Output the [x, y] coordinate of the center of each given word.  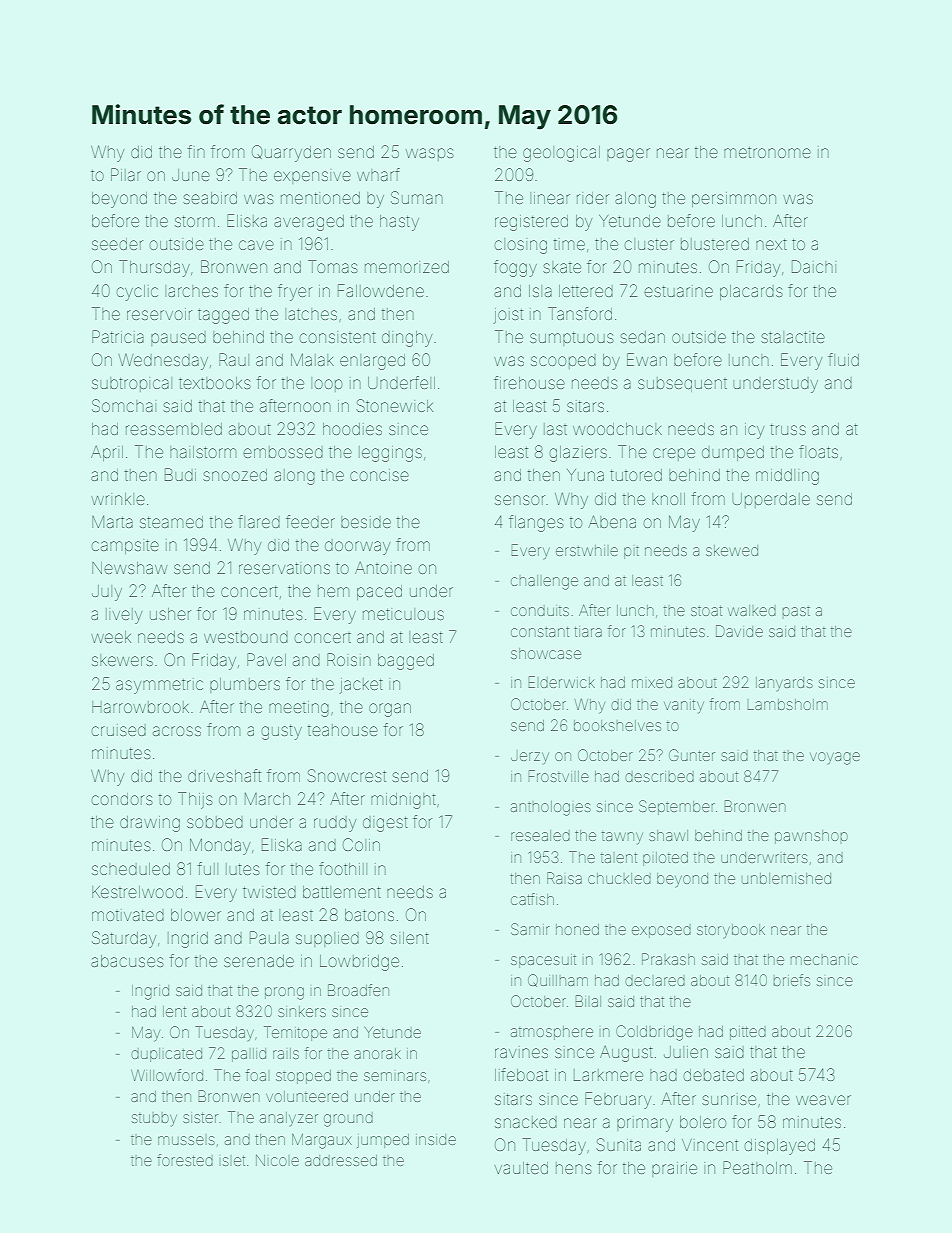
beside [366, 522]
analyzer [289, 1119]
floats [818, 451]
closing [521, 246]
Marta [112, 521]
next [771, 244]
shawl [668, 835]
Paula [269, 937]
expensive [312, 177]
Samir [530, 929]
